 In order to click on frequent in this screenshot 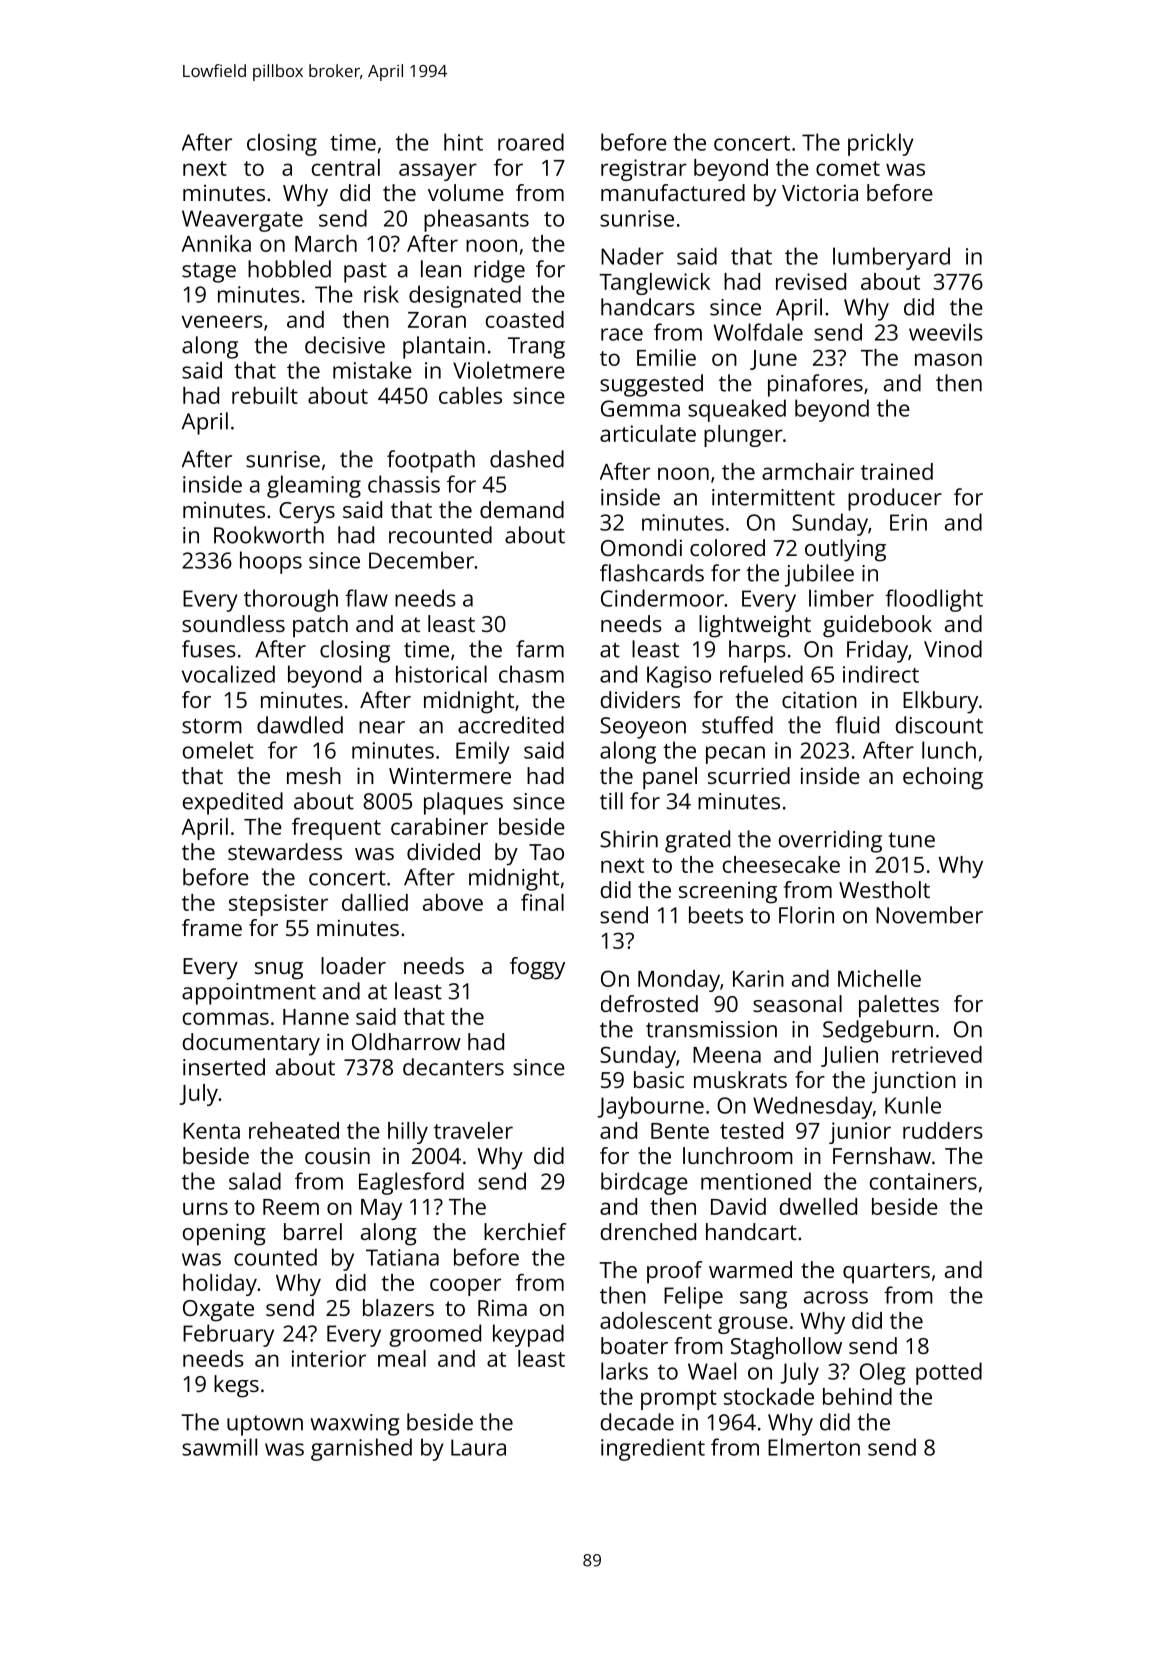, I will do `click(336, 829)`.
